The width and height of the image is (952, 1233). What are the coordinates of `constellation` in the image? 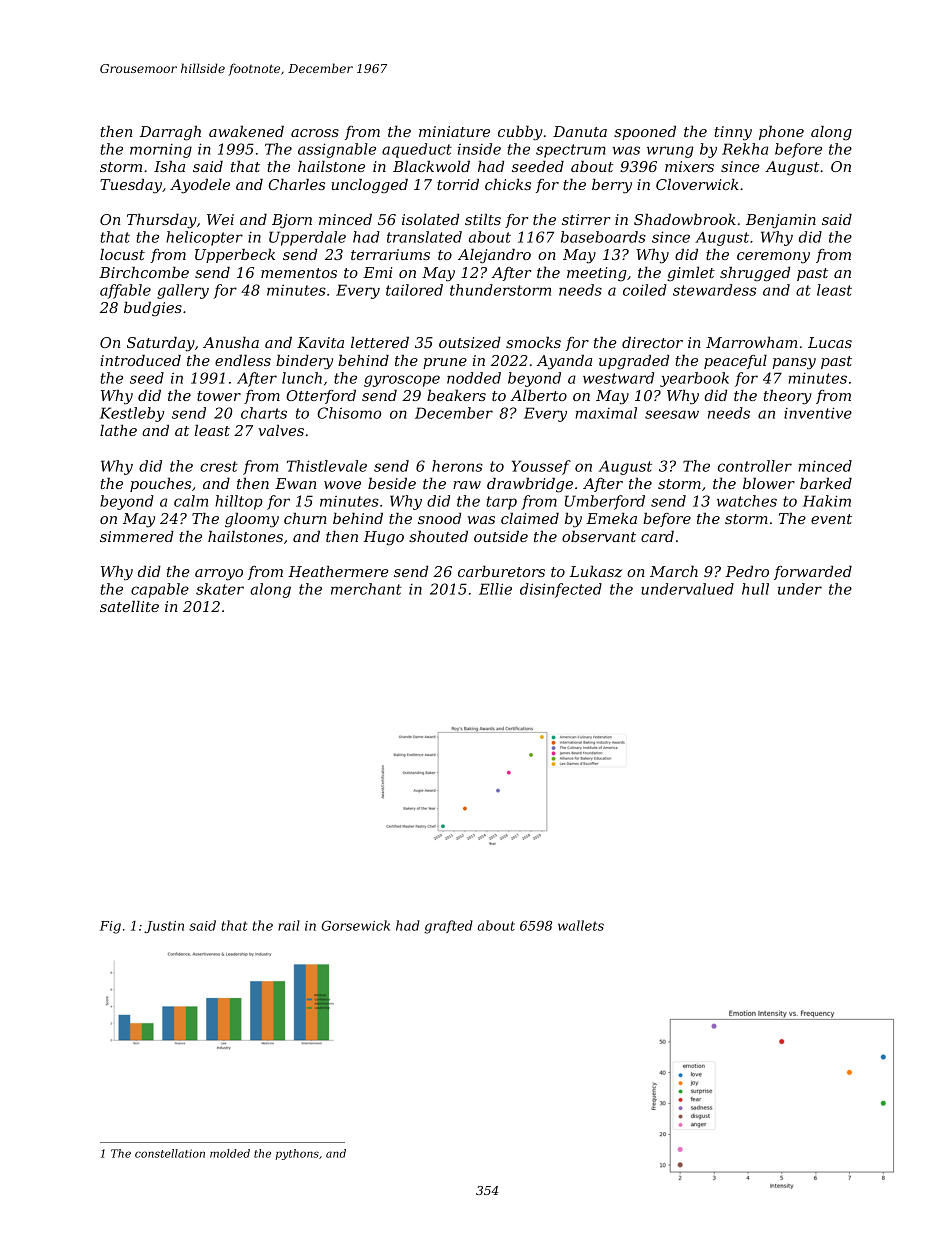 It's located at (170, 1153).
